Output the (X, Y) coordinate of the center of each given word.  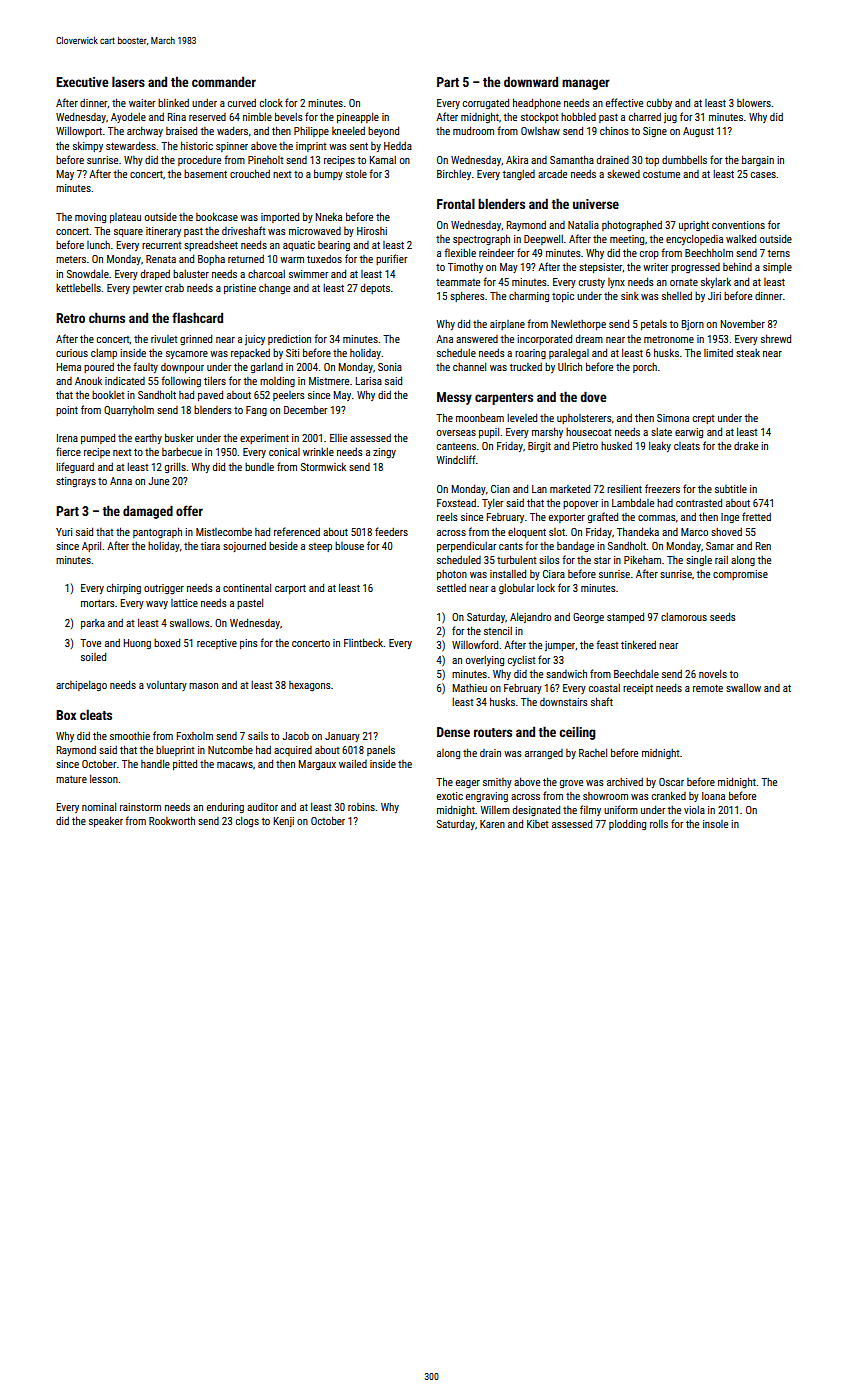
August (698, 132)
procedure (199, 160)
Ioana (713, 796)
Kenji (284, 822)
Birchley (454, 174)
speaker (106, 821)
